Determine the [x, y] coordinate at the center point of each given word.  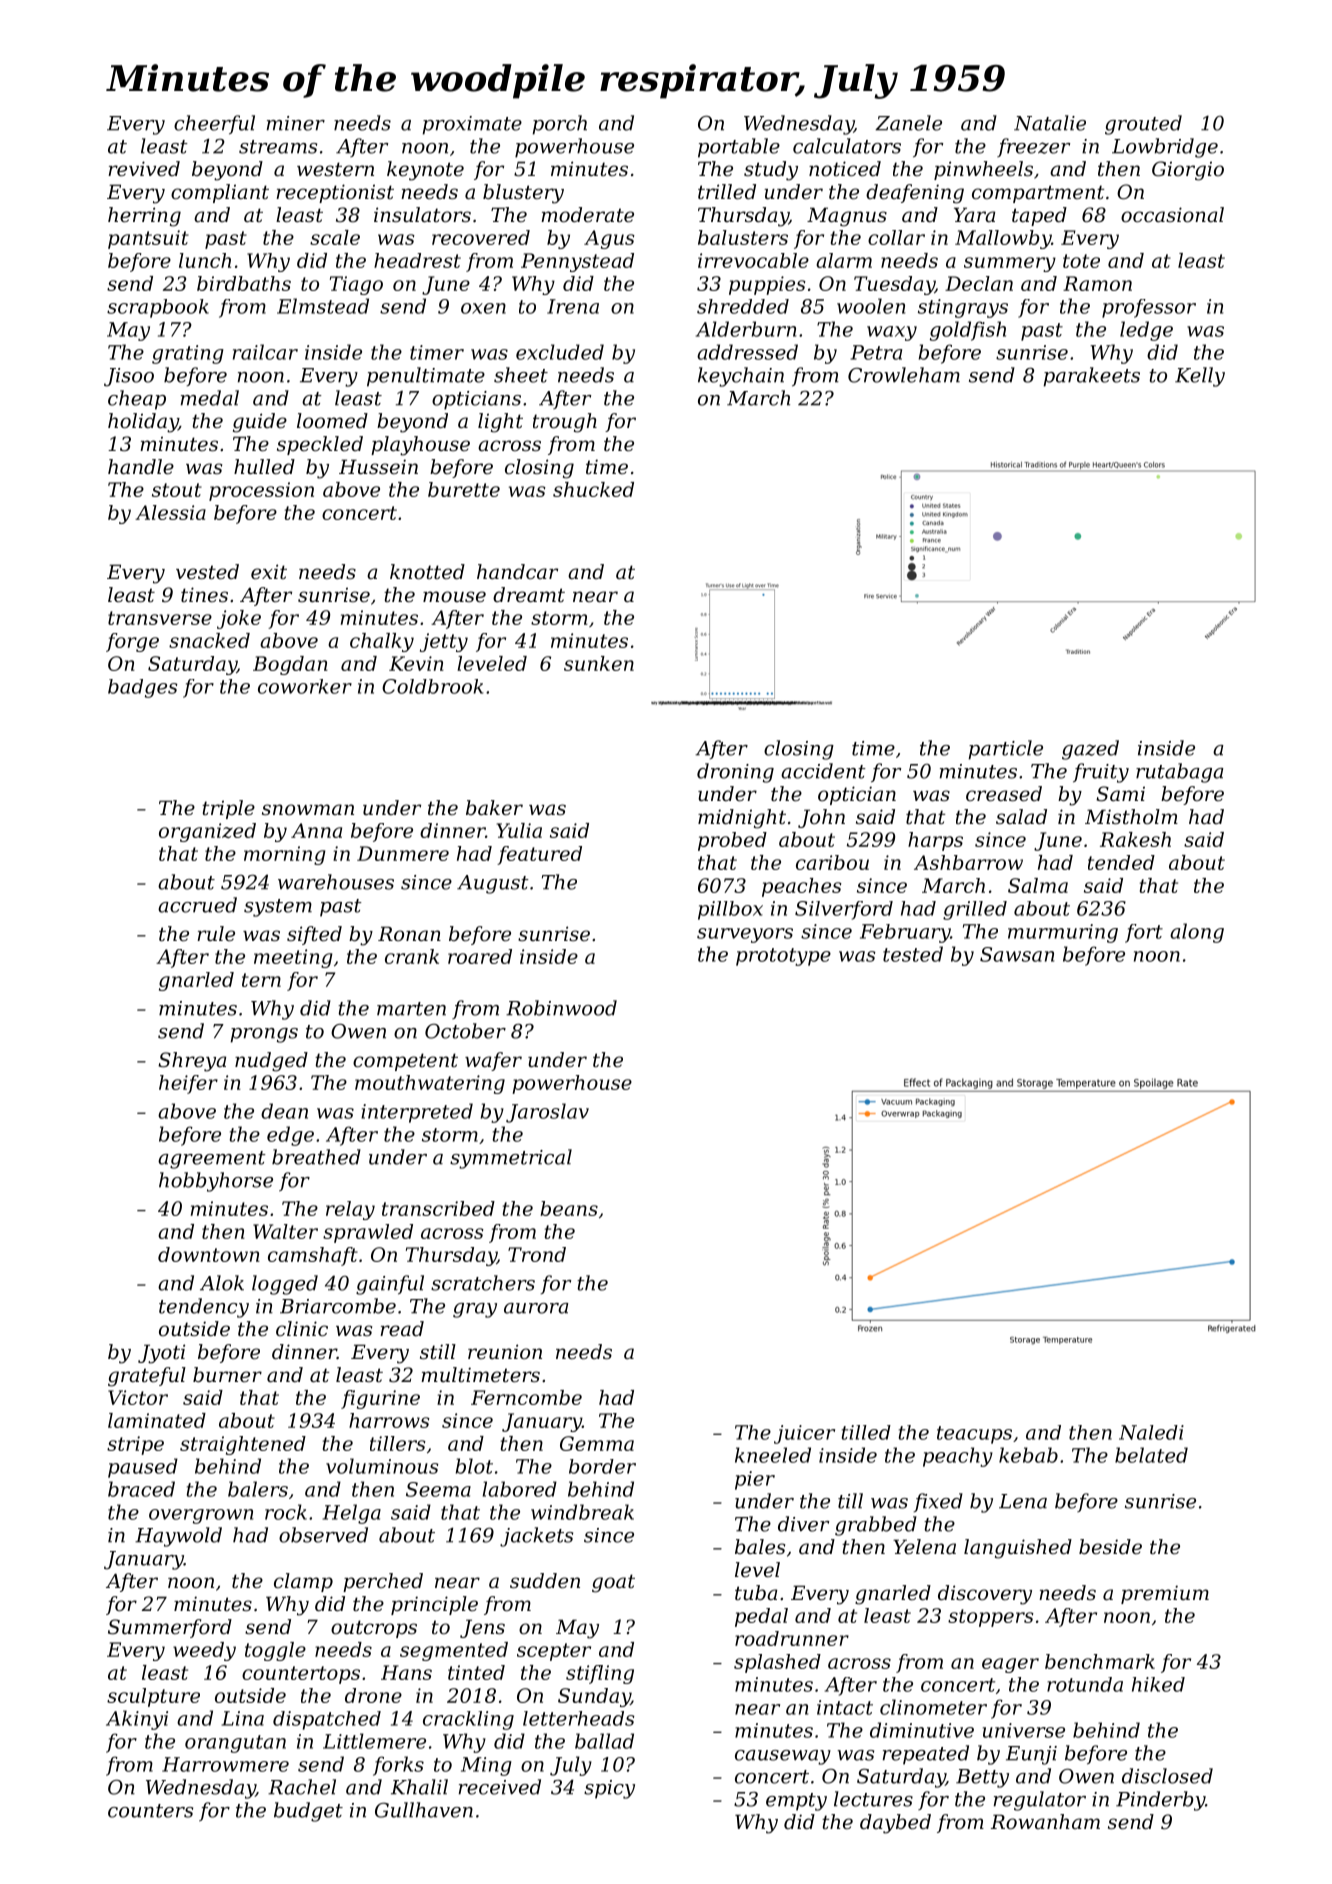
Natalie [1050, 123]
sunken [599, 663]
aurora [536, 1308]
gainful [390, 1285]
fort [1144, 933]
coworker [305, 686]
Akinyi [137, 1720]
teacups [974, 1435]
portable [739, 148]
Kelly [1200, 377]
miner [296, 123]
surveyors [745, 935]
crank [412, 956]
